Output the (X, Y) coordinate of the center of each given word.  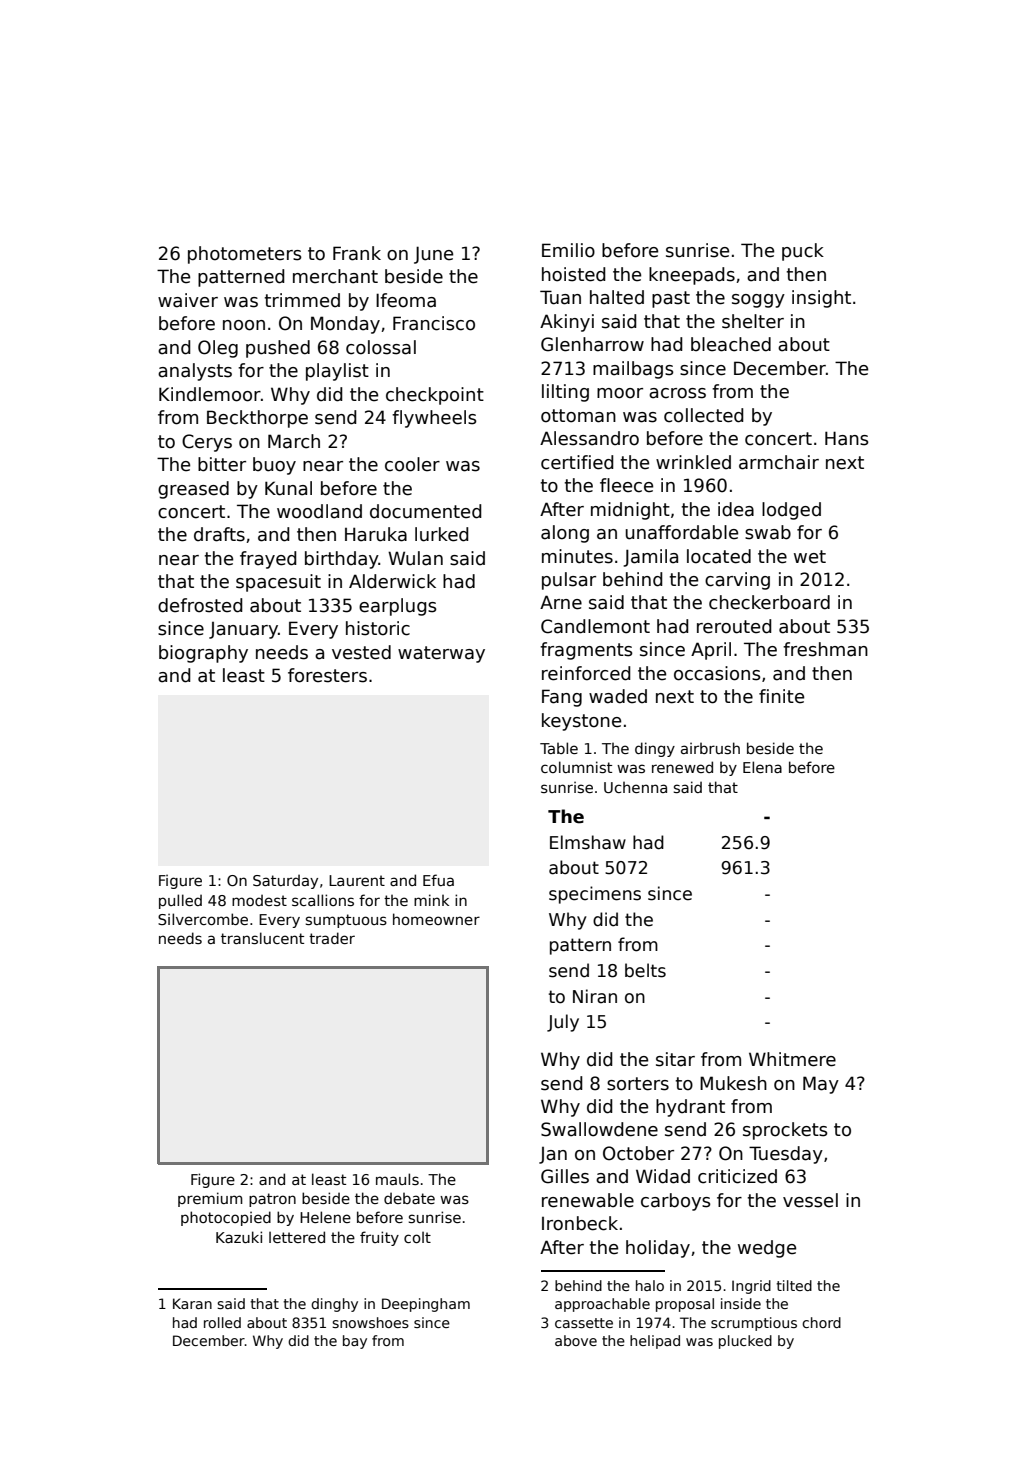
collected (703, 415)
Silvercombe (203, 919)
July (563, 1023)
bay (355, 1342)
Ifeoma (406, 300)
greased (193, 490)
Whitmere (792, 1059)
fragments (586, 651)
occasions (717, 673)
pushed (278, 349)
